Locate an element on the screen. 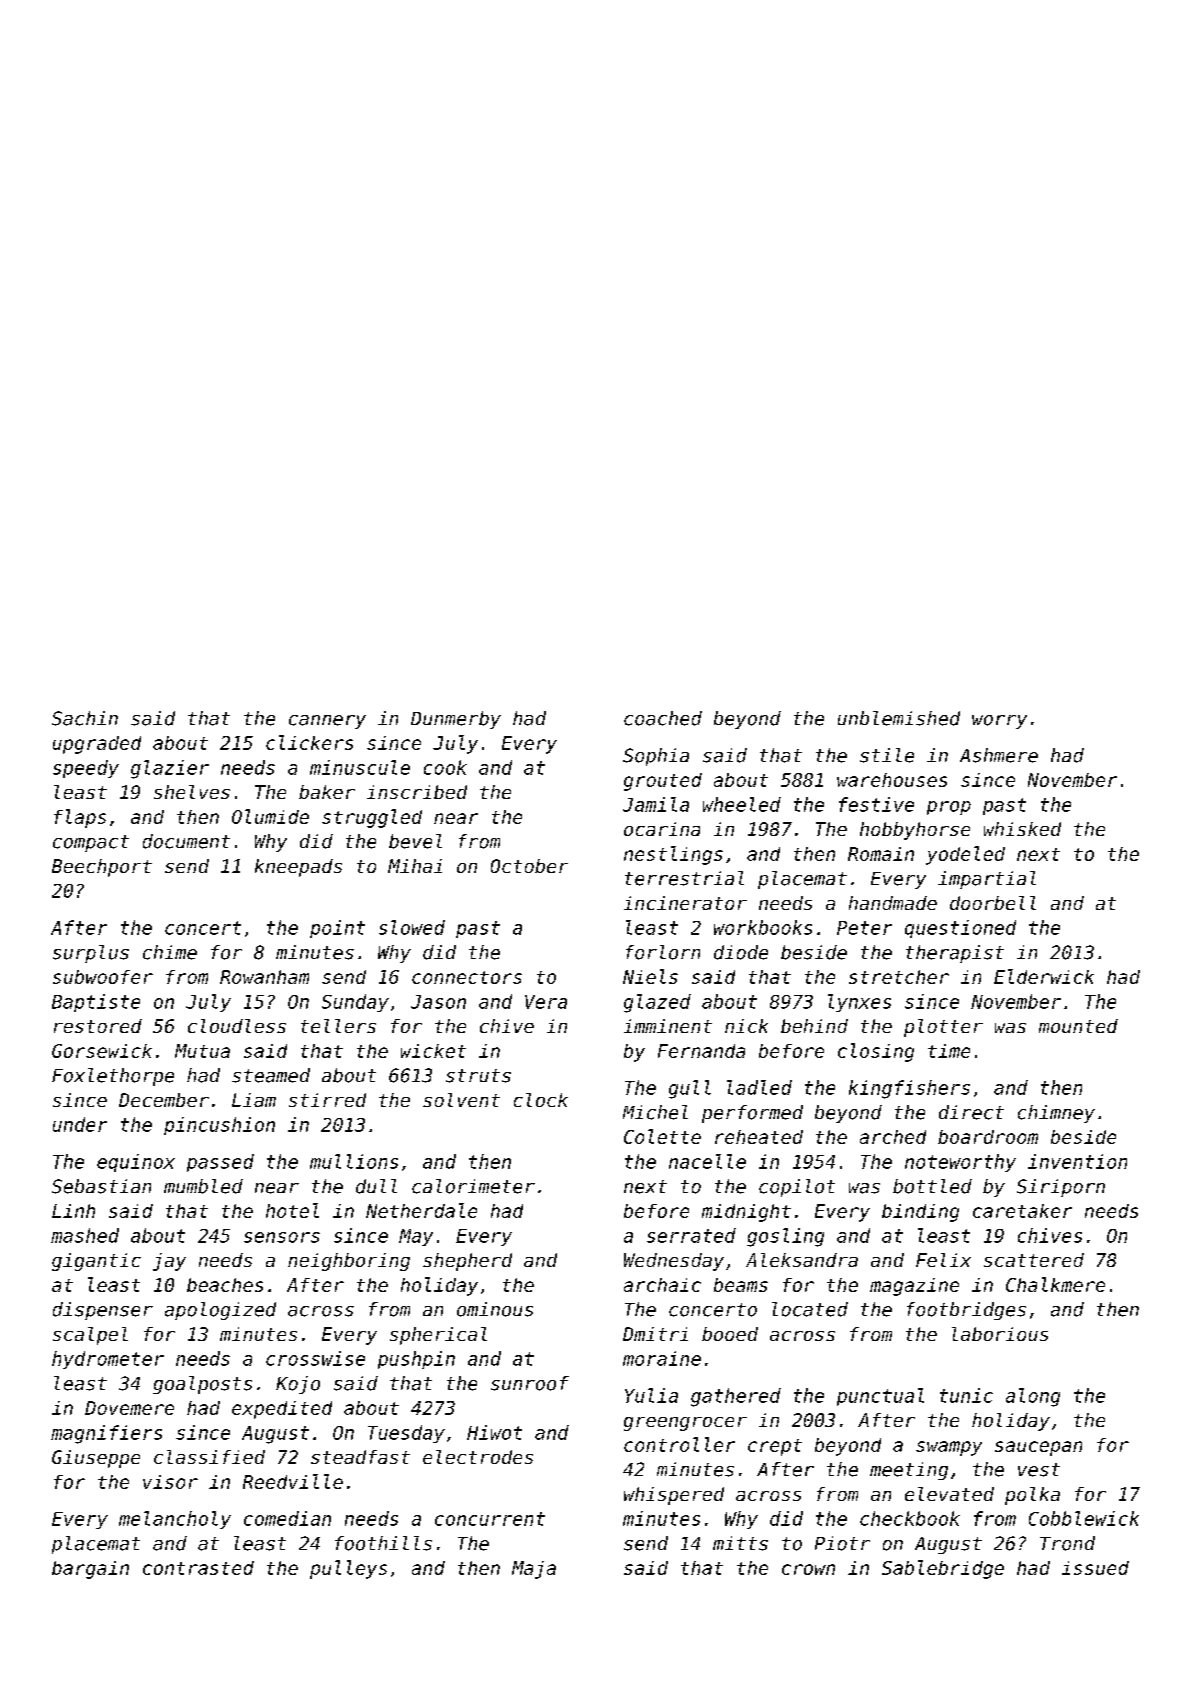 The width and height of the screenshot is (1201, 1698). chimney is located at coordinates (1056, 1114).
